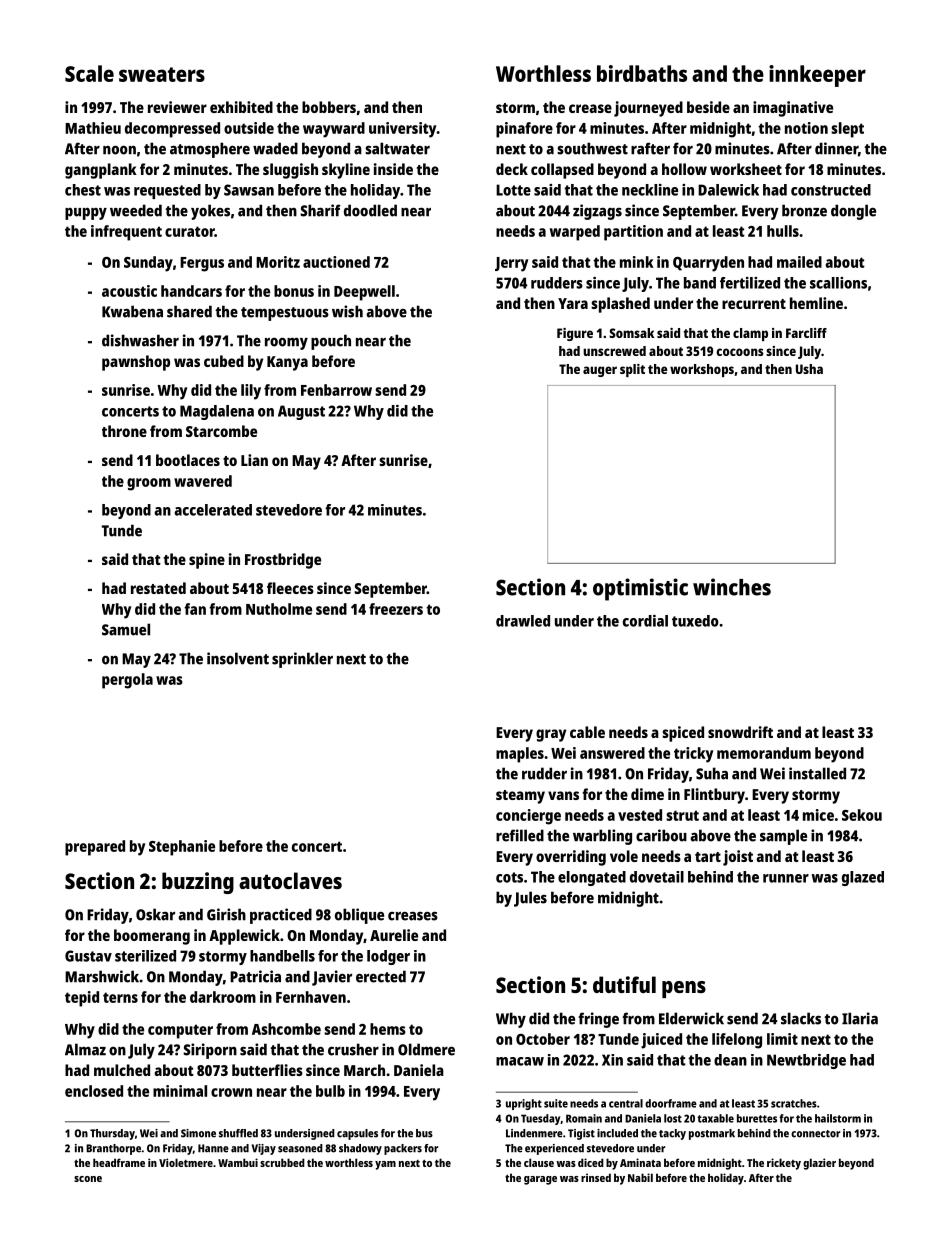 This screenshot has height=1233, width=952. What do you see at coordinates (836, 148) in the screenshot?
I see `dinner` at bounding box center [836, 148].
